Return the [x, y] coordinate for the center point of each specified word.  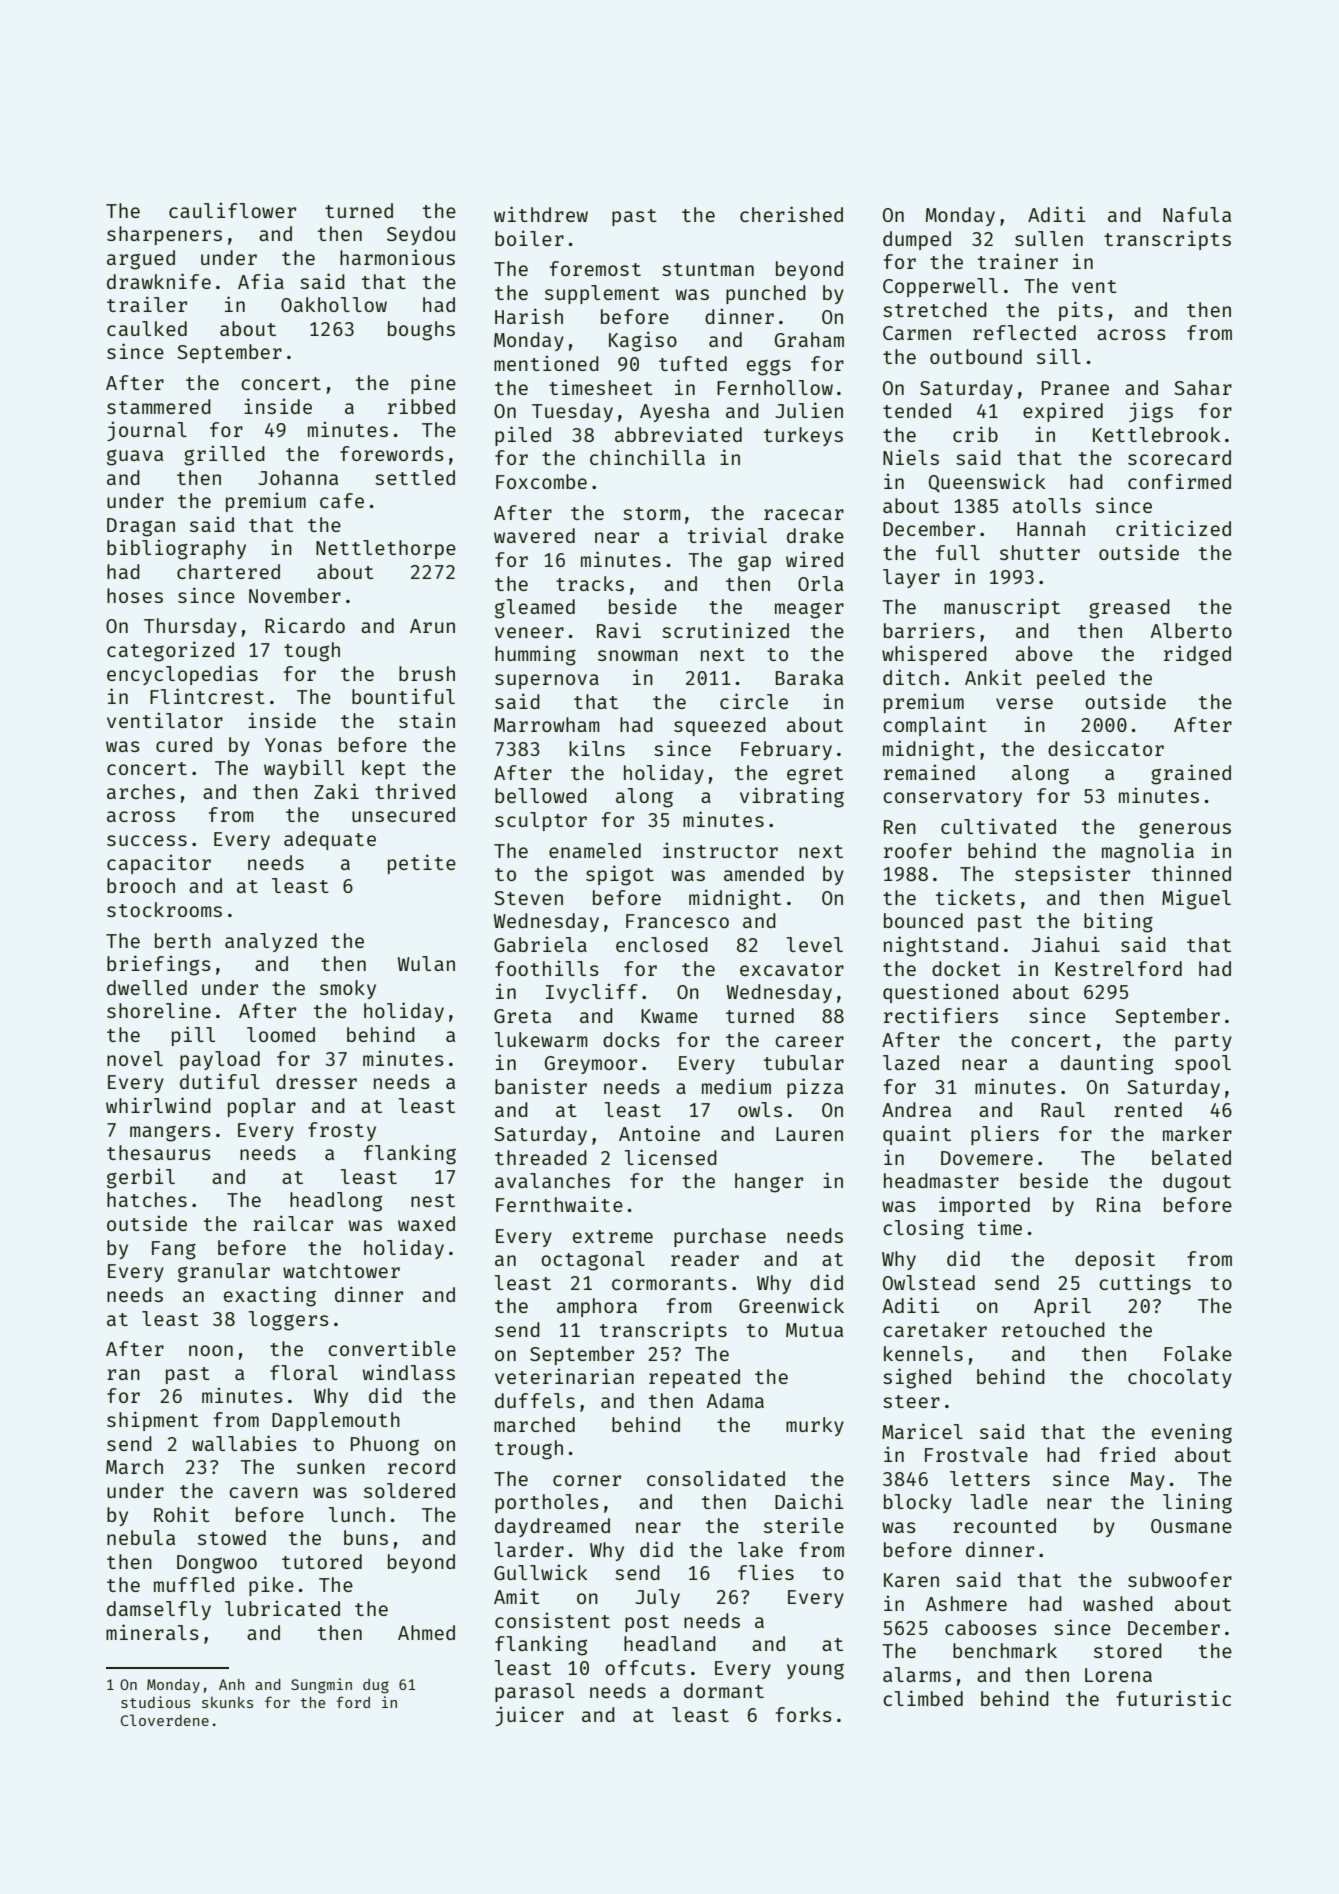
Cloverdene [165, 1720]
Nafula [1197, 214]
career [809, 1041]
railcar [293, 1223]
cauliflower [232, 210]
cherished [791, 214]
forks [803, 1714]
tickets [975, 897]
